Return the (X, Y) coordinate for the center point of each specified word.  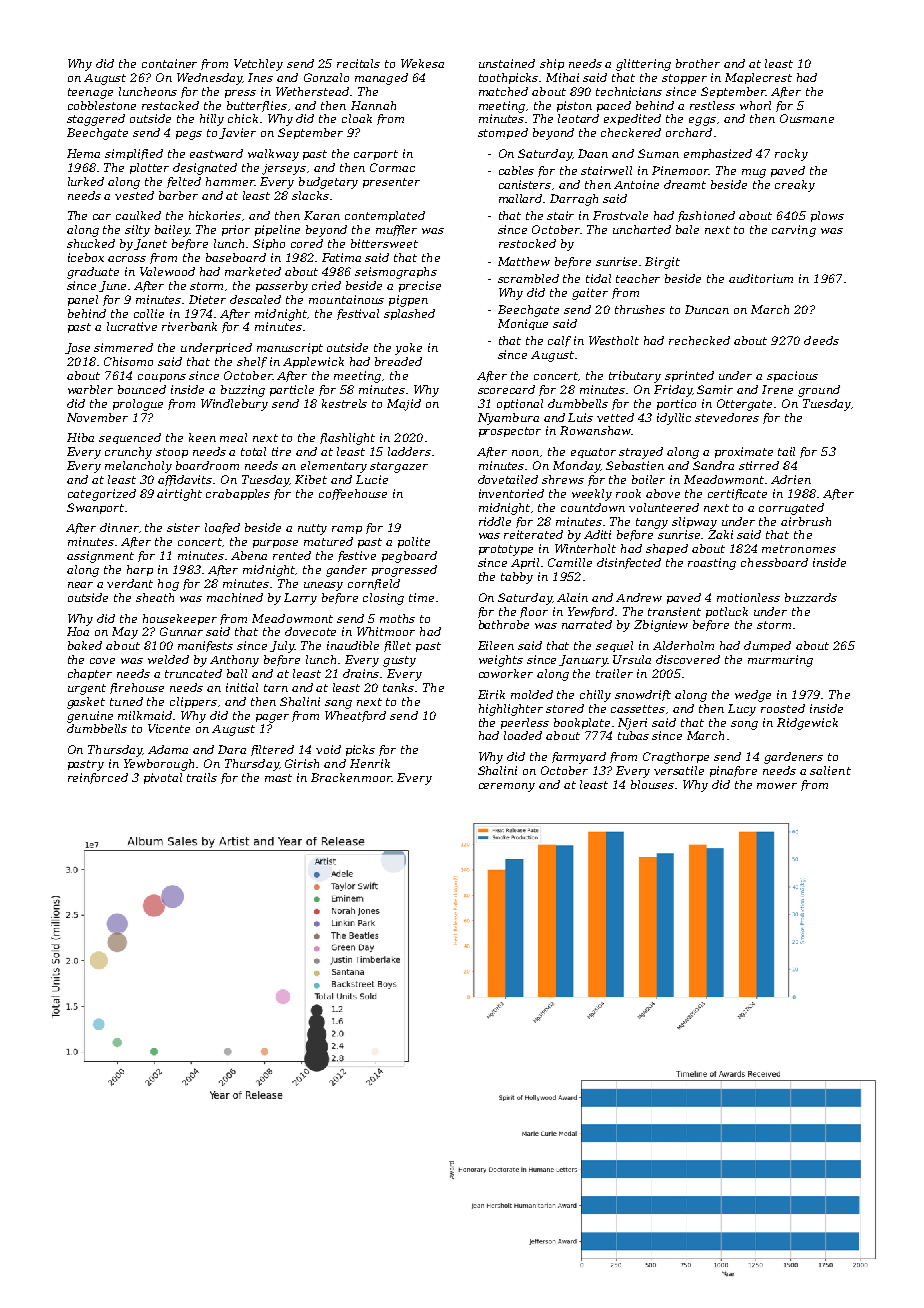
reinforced (98, 778)
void (328, 749)
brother (698, 63)
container (169, 63)
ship (552, 64)
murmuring (780, 661)
